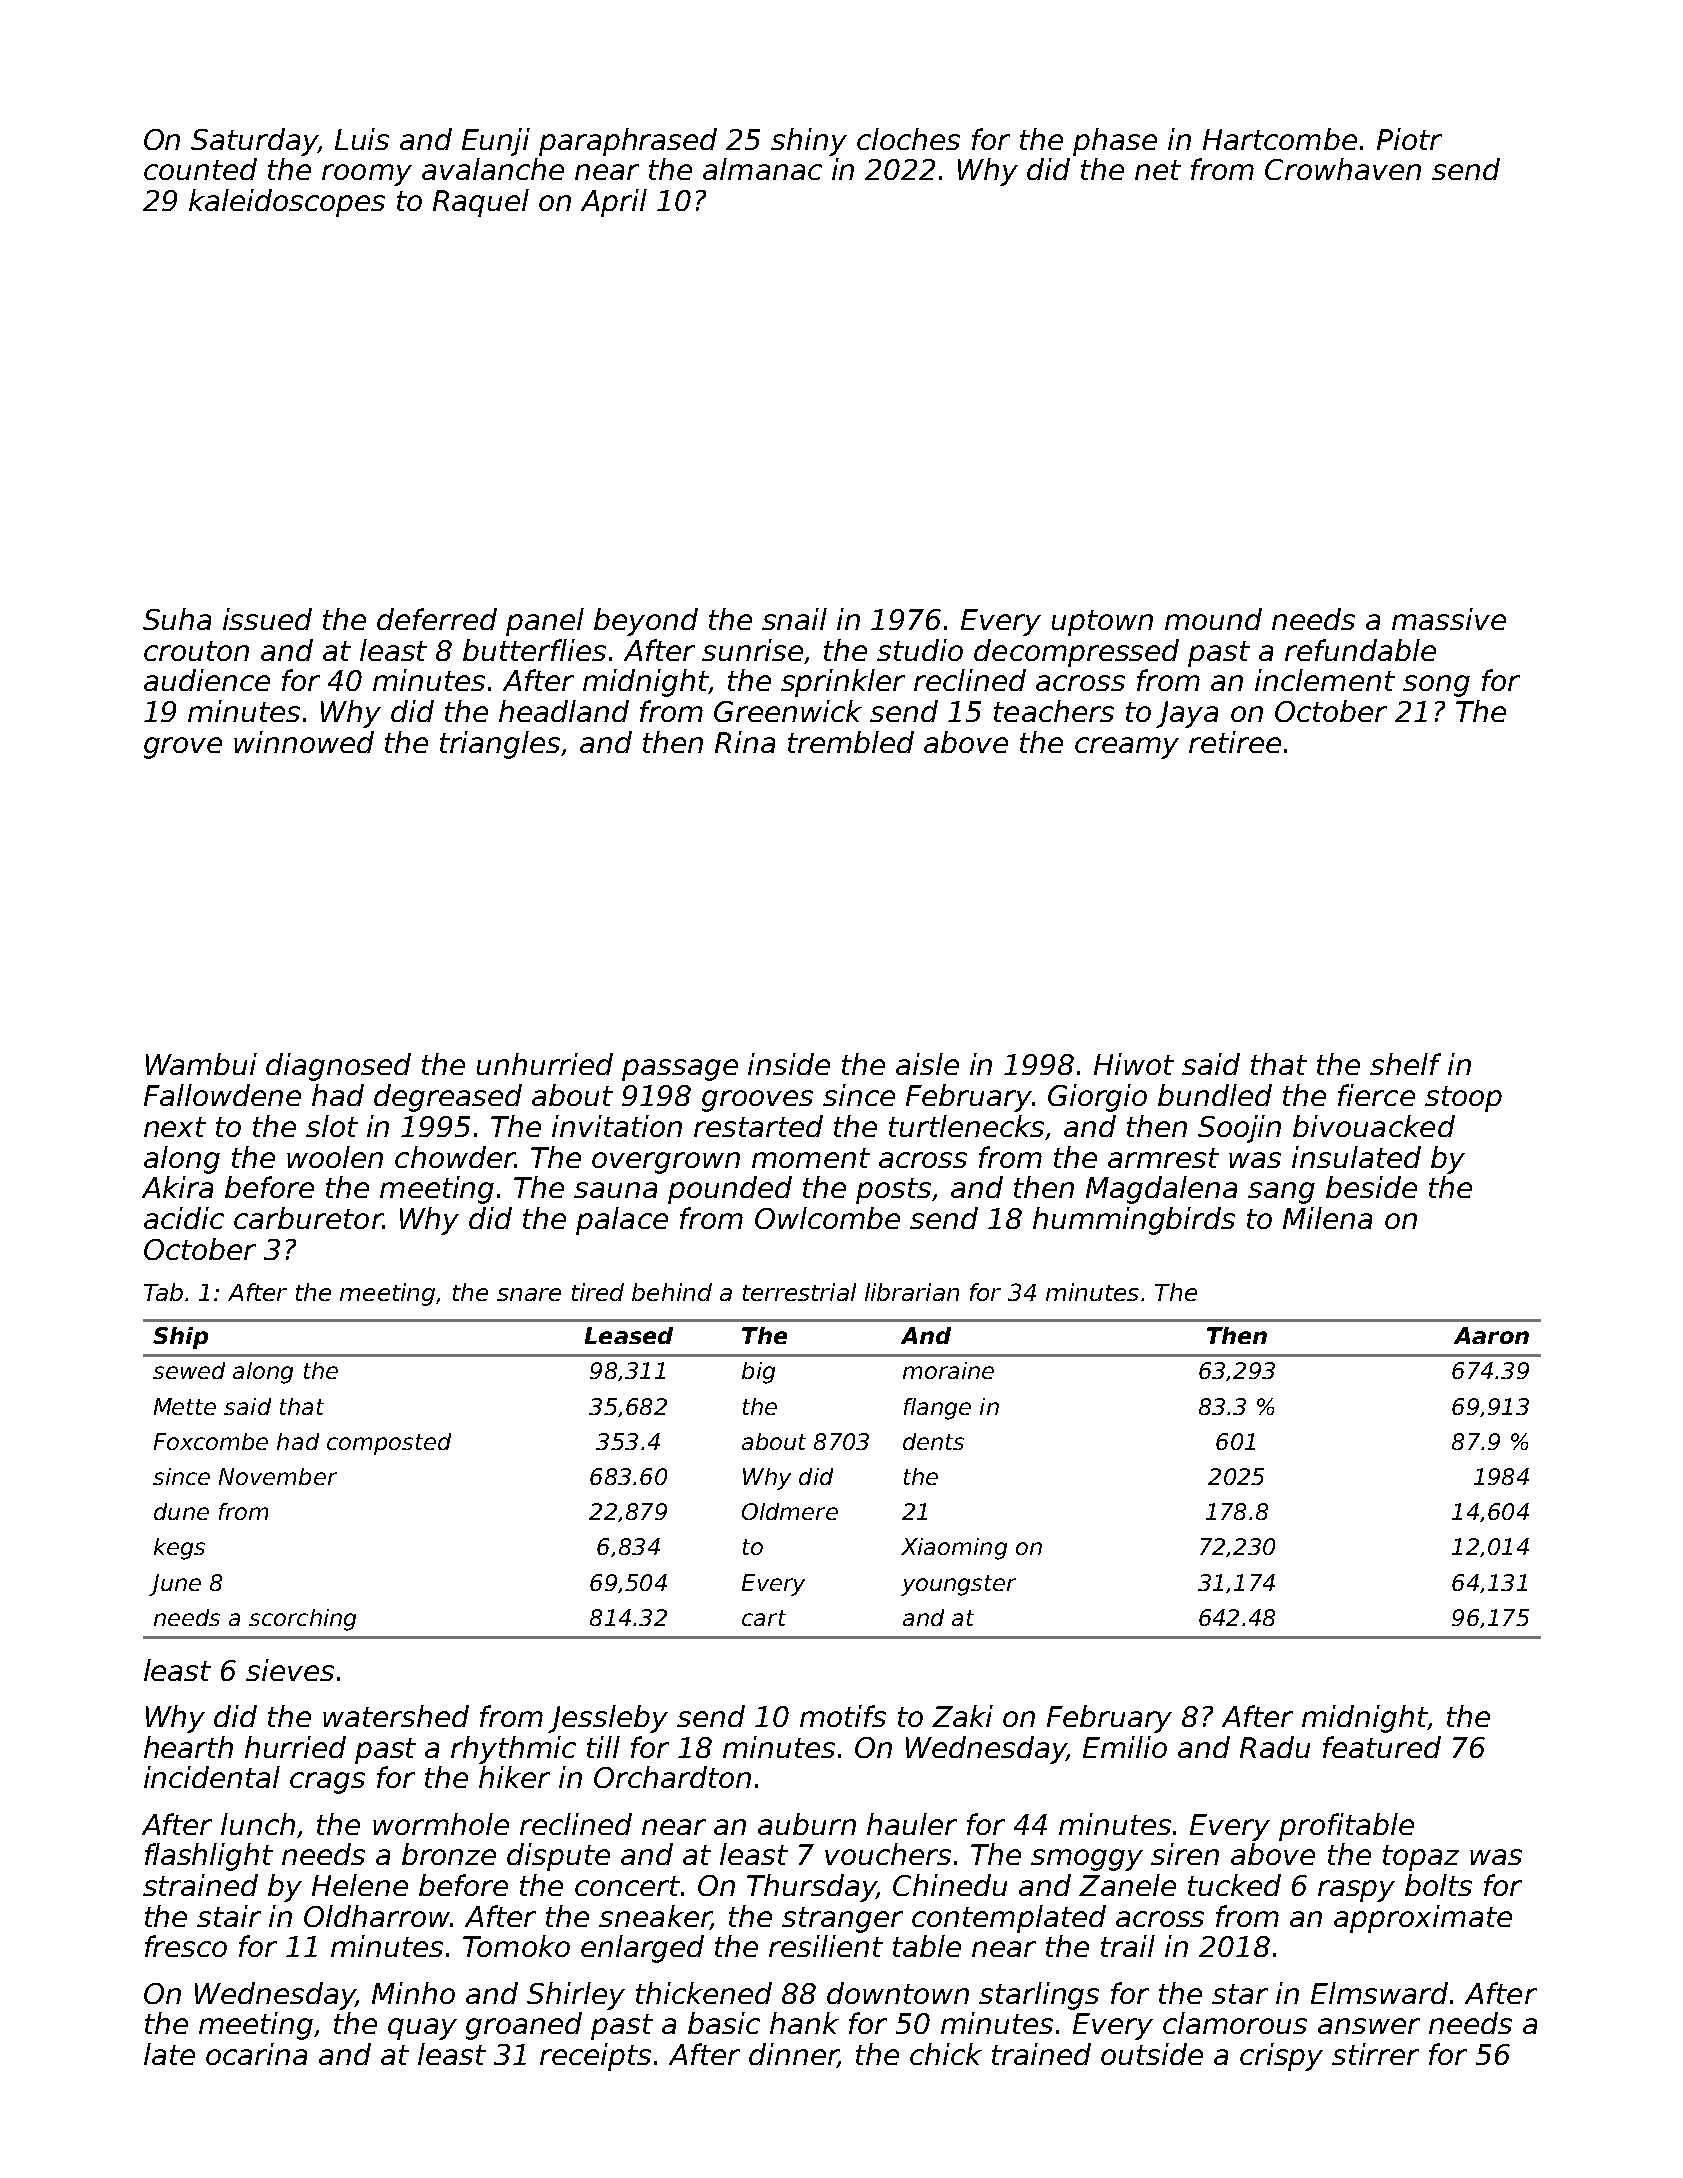 This image has width=1683, height=2178. What do you see at coordinates (1382, 1747) in the image?
I see `featured` at bounding box center [1382, 1747].
